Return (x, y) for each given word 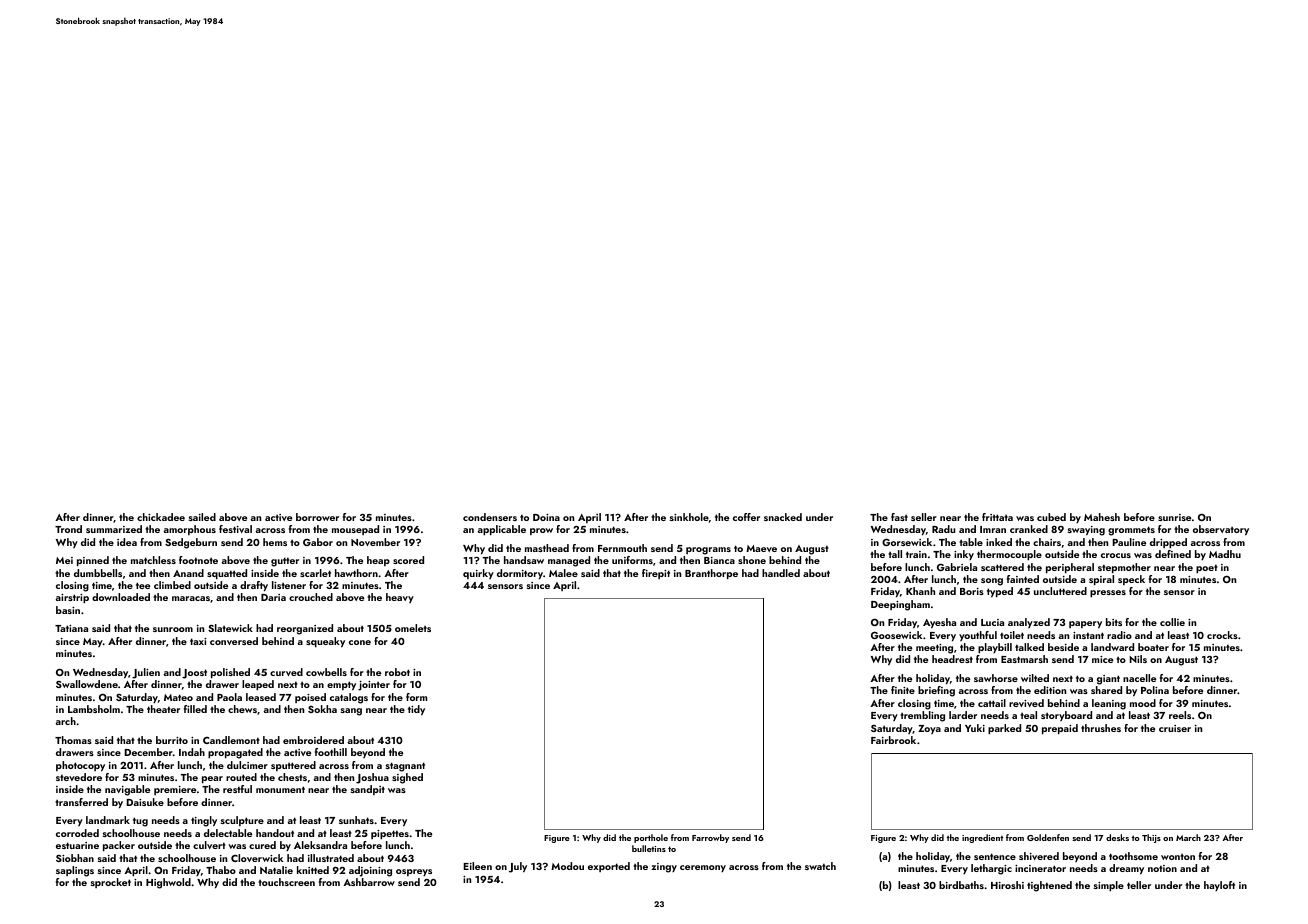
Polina (1155, 690)
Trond (68, 529)
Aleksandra (320, 845)
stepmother (1124, 568)
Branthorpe (711, 574)
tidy (416, 710)
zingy (664, 868)
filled (195, 709)
